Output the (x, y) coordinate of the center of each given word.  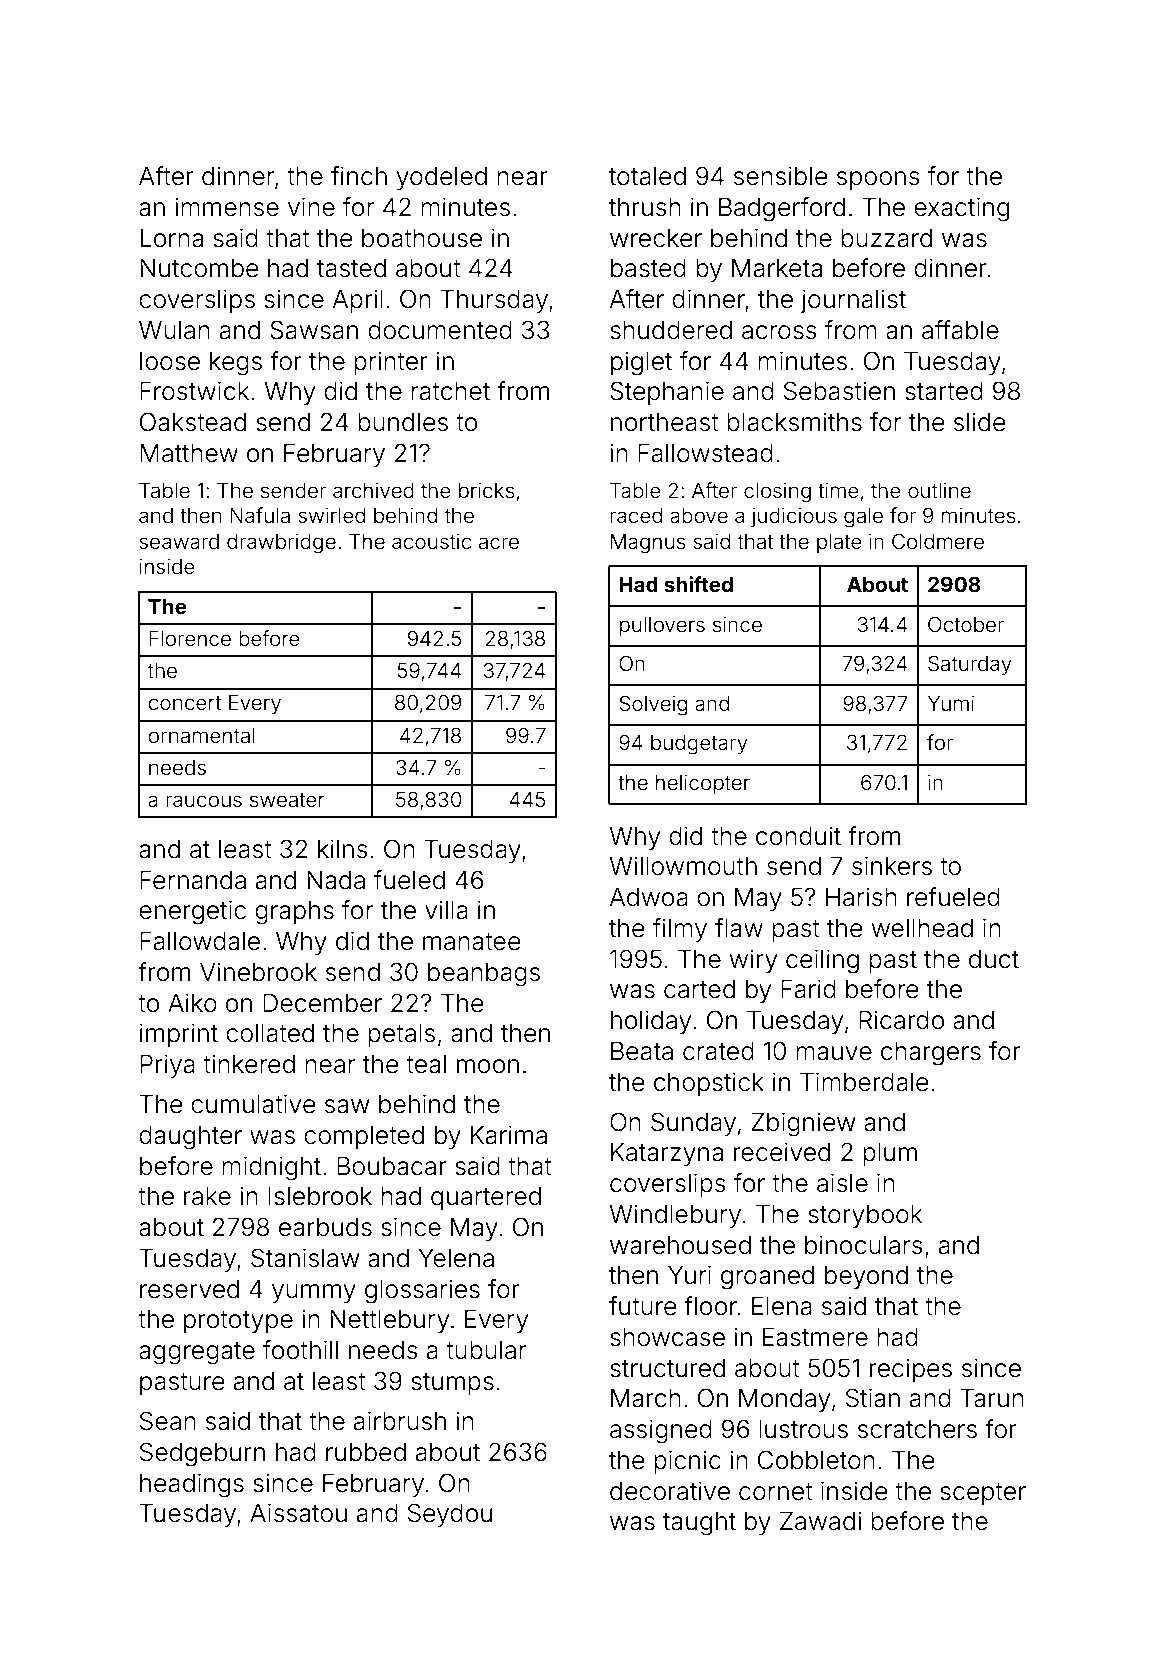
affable (960, 330)
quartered (486, 1198)
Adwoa (649, 897)
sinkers (892, 866)
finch (359, 176)
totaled (647, 176)
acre (499, 543)
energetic (192, 912)
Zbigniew (803, 1124)
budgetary (699, 745)
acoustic (431, 542)
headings (192, 1485)
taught (699, 1524)
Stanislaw (305, 1258)
